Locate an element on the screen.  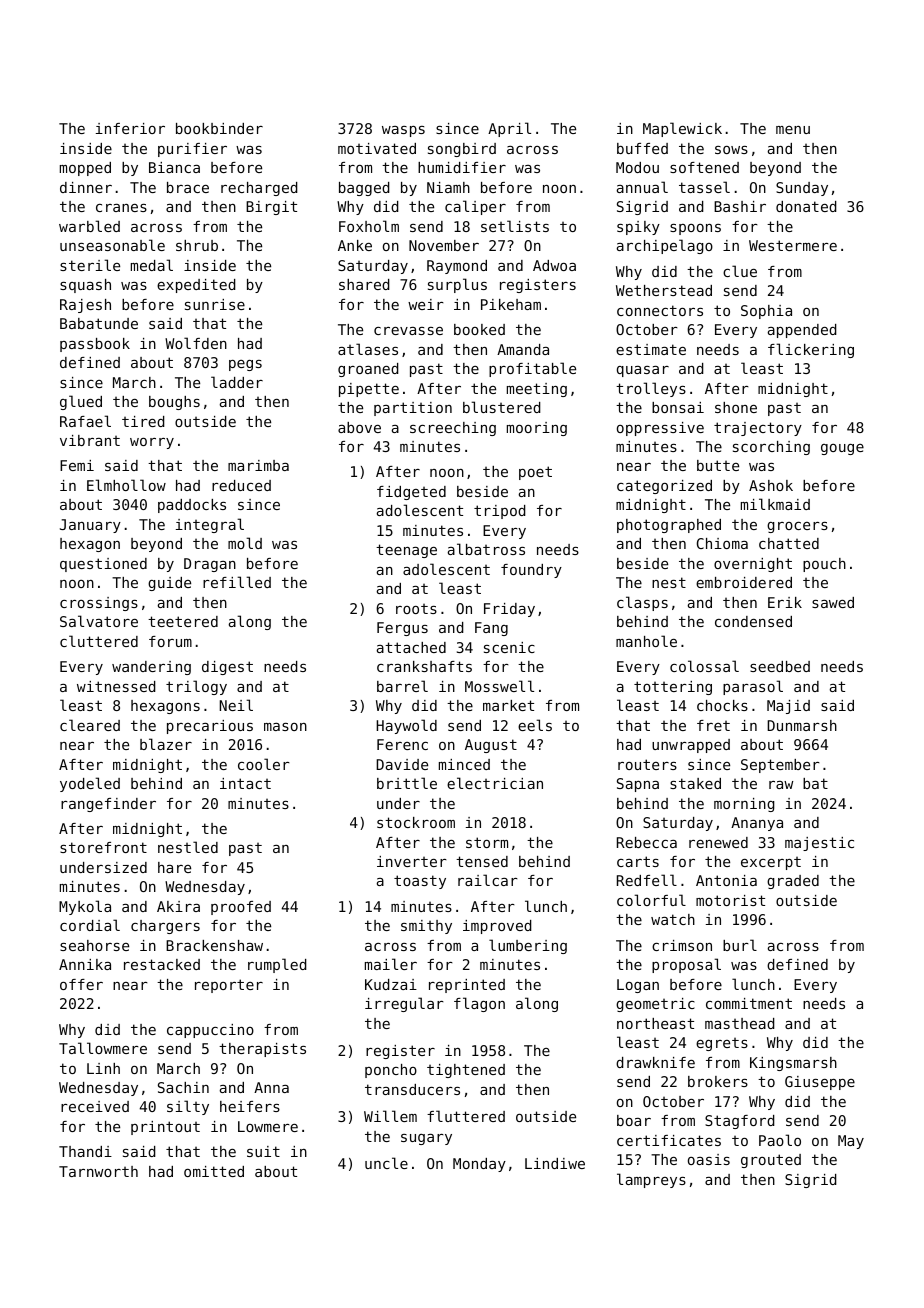
Linh is located at coordinates (103, 1068).
